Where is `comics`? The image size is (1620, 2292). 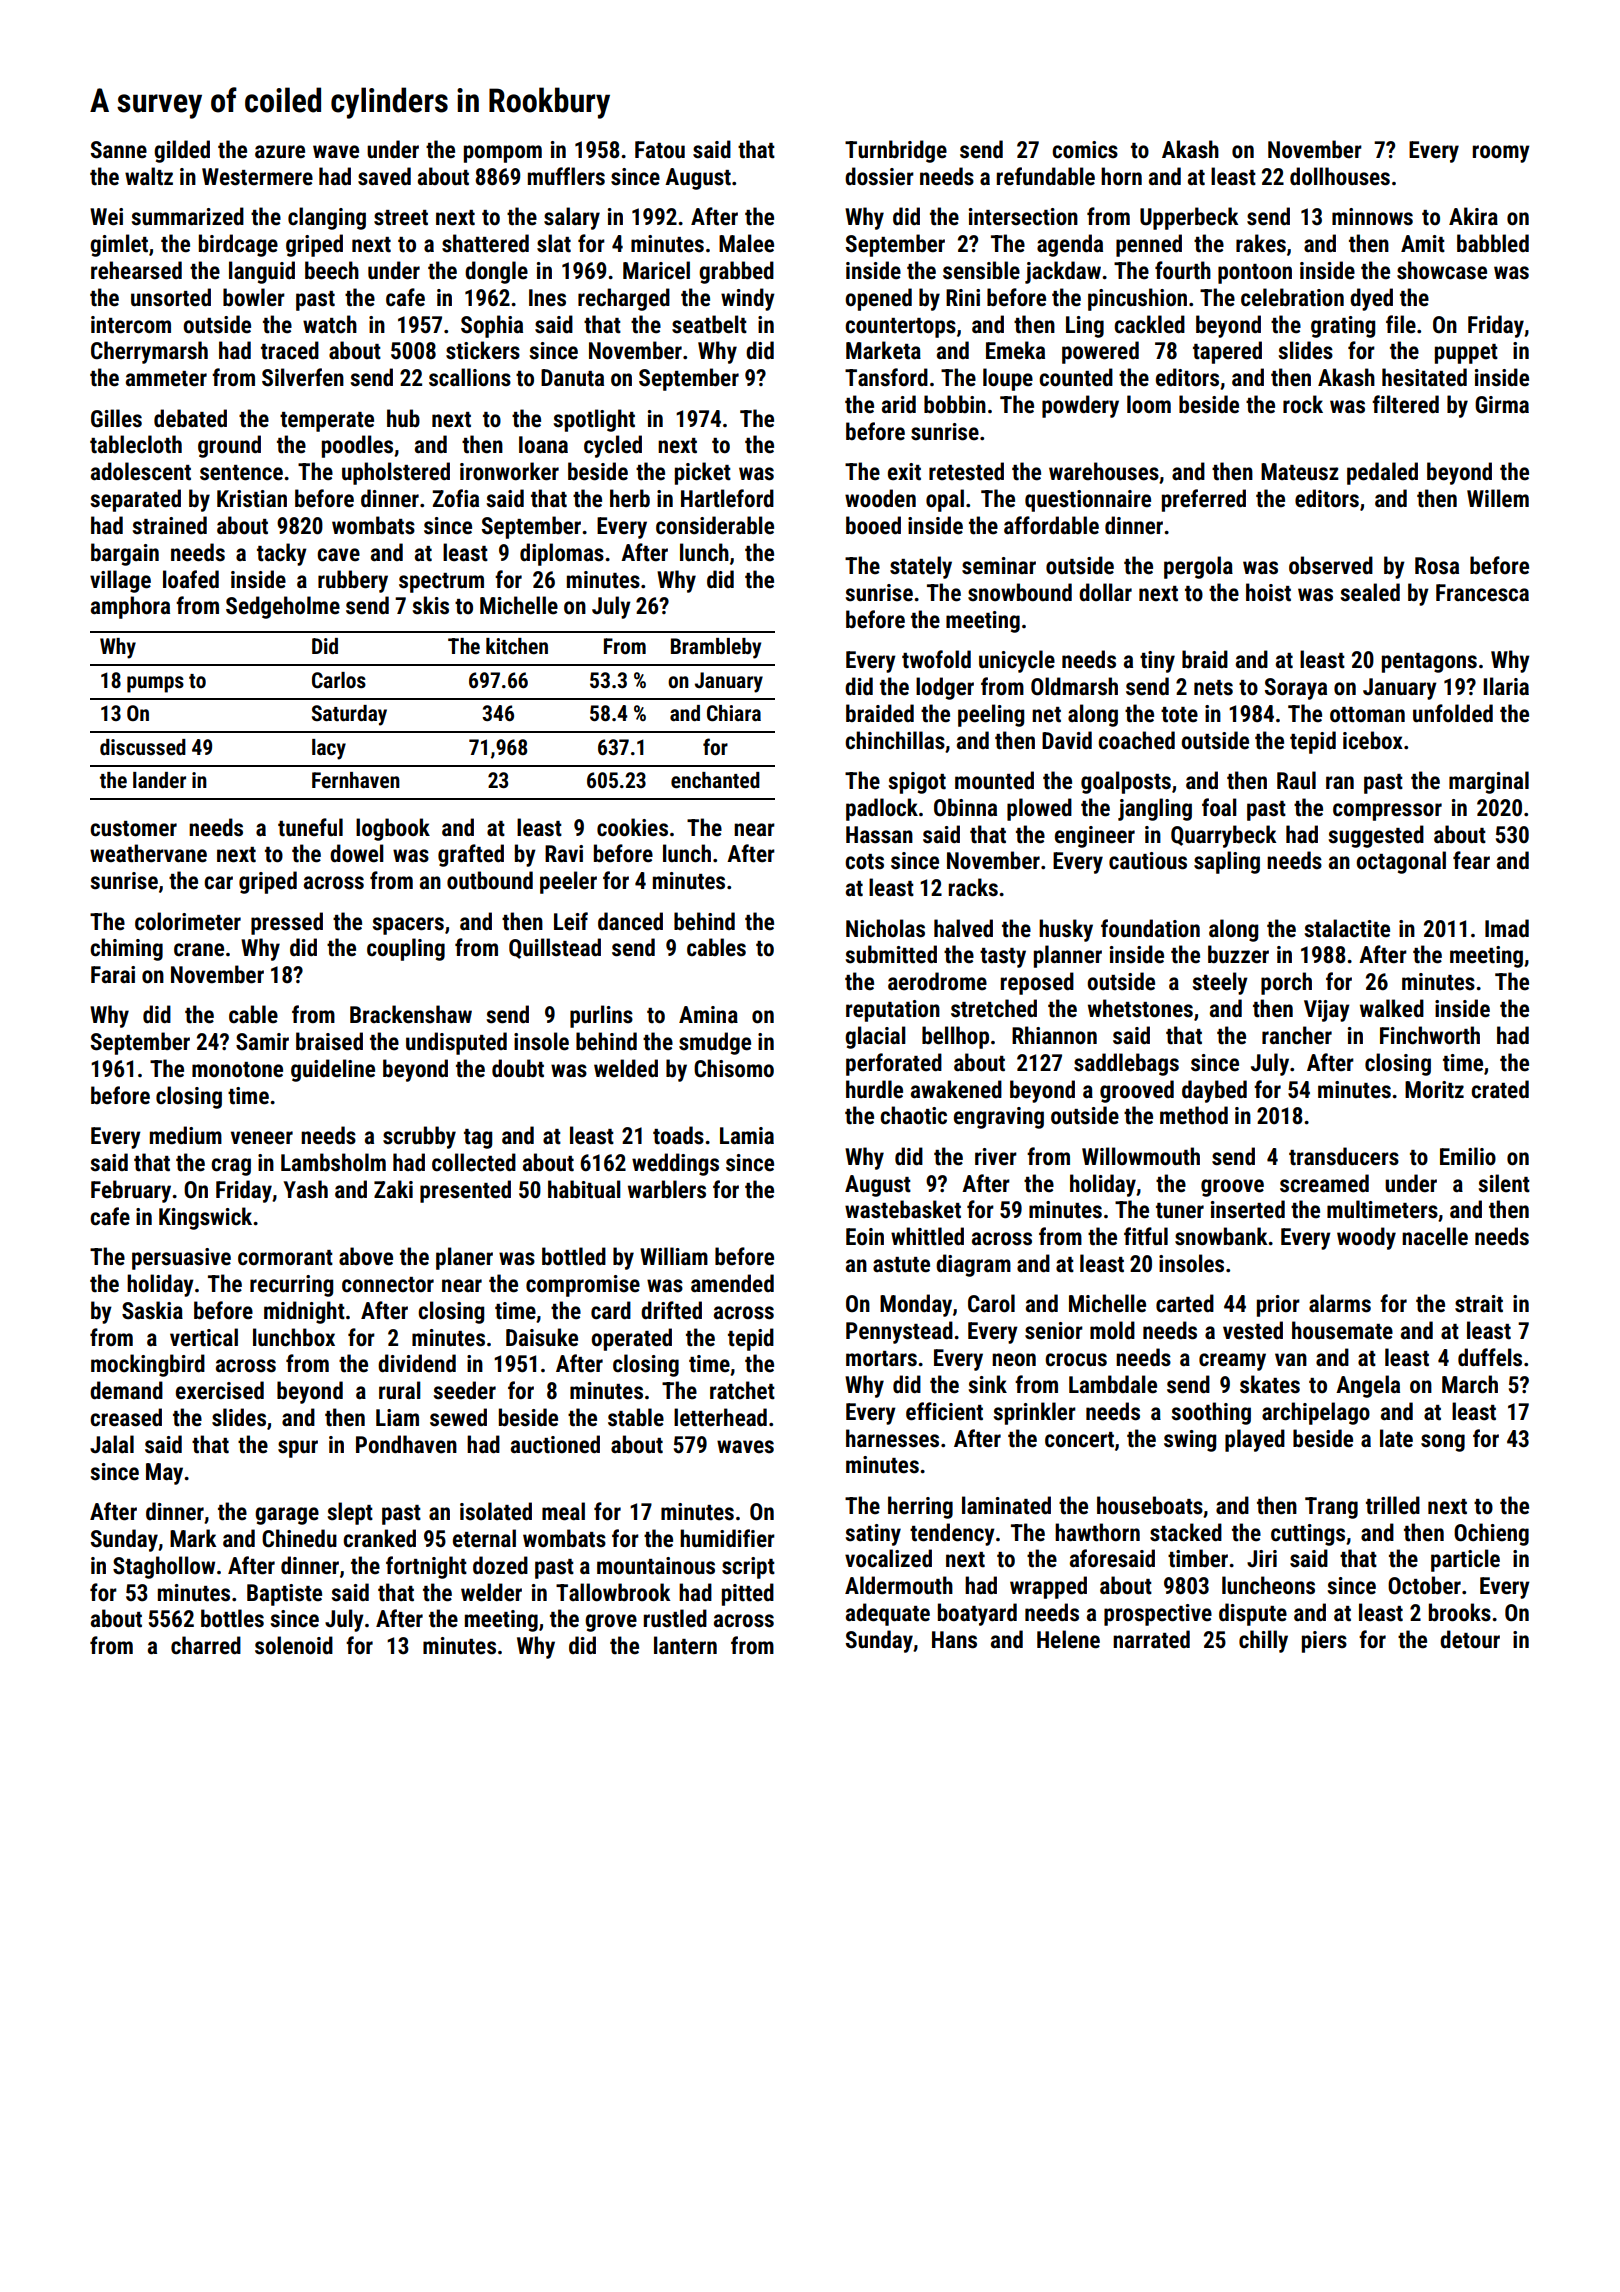
comics is located at coordinates (1085, 150).
